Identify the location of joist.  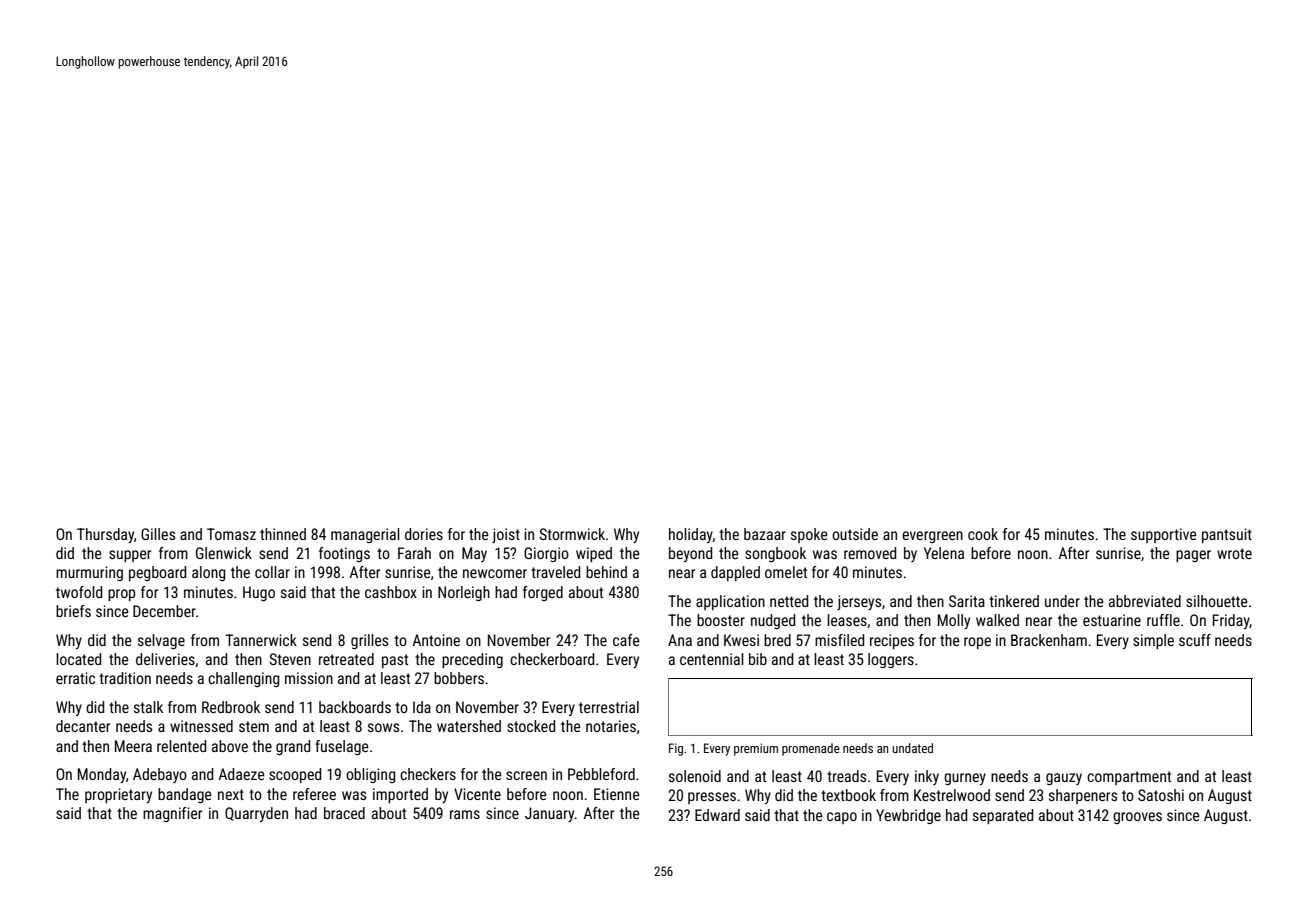
(506, 535).
